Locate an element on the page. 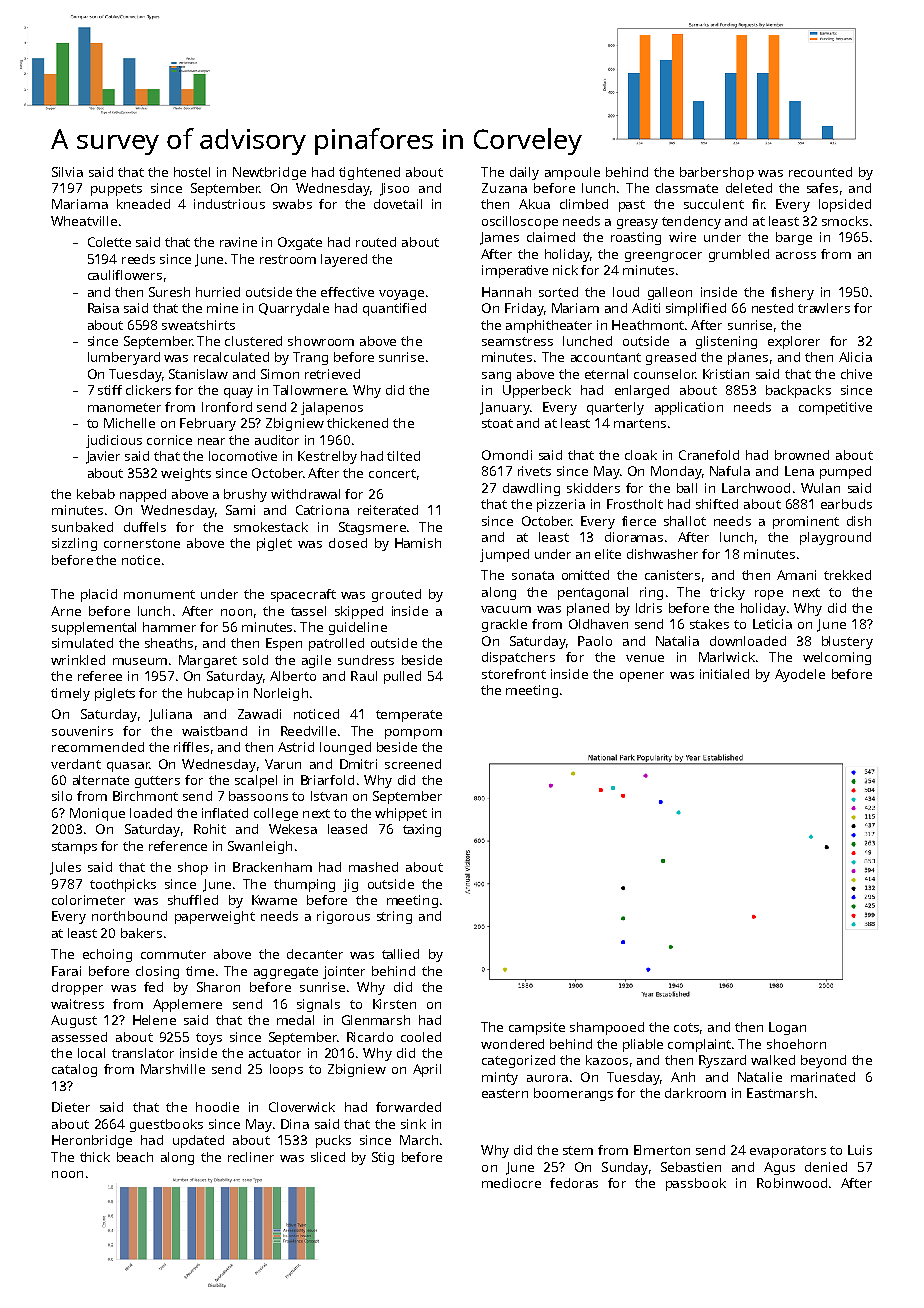 The height and width of the image is (1308, 924). swabs is located at coordinates (292, 204).
